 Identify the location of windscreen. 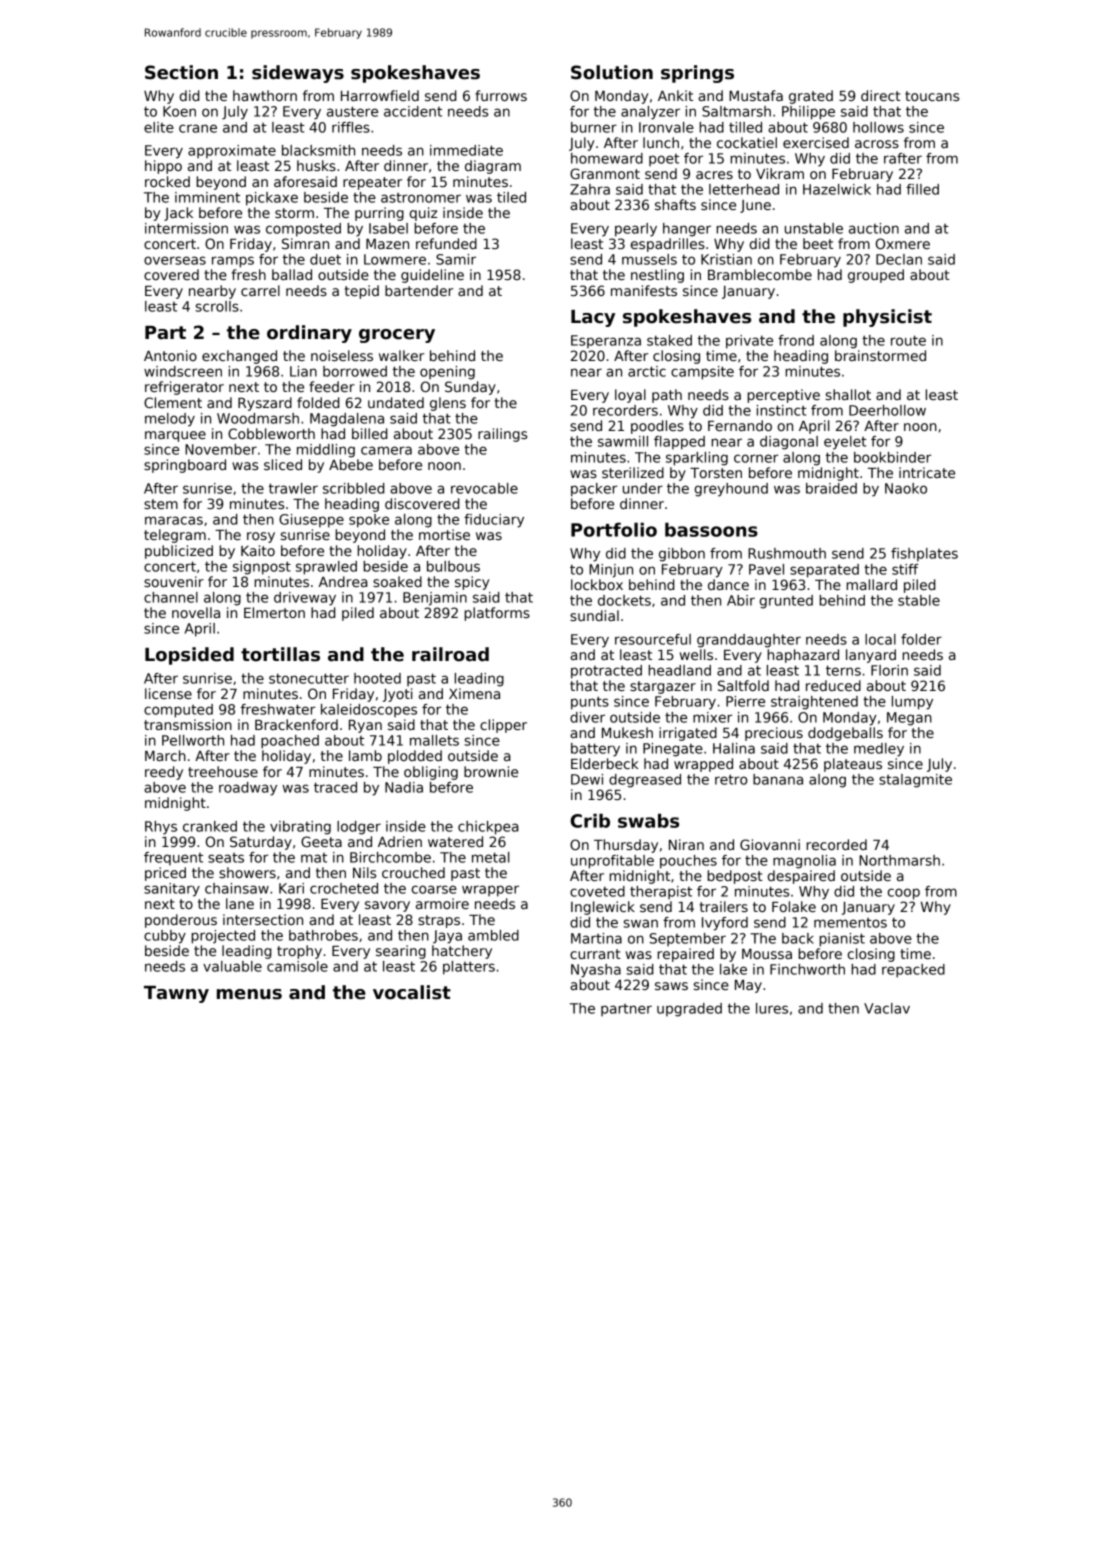
(183, 371).
